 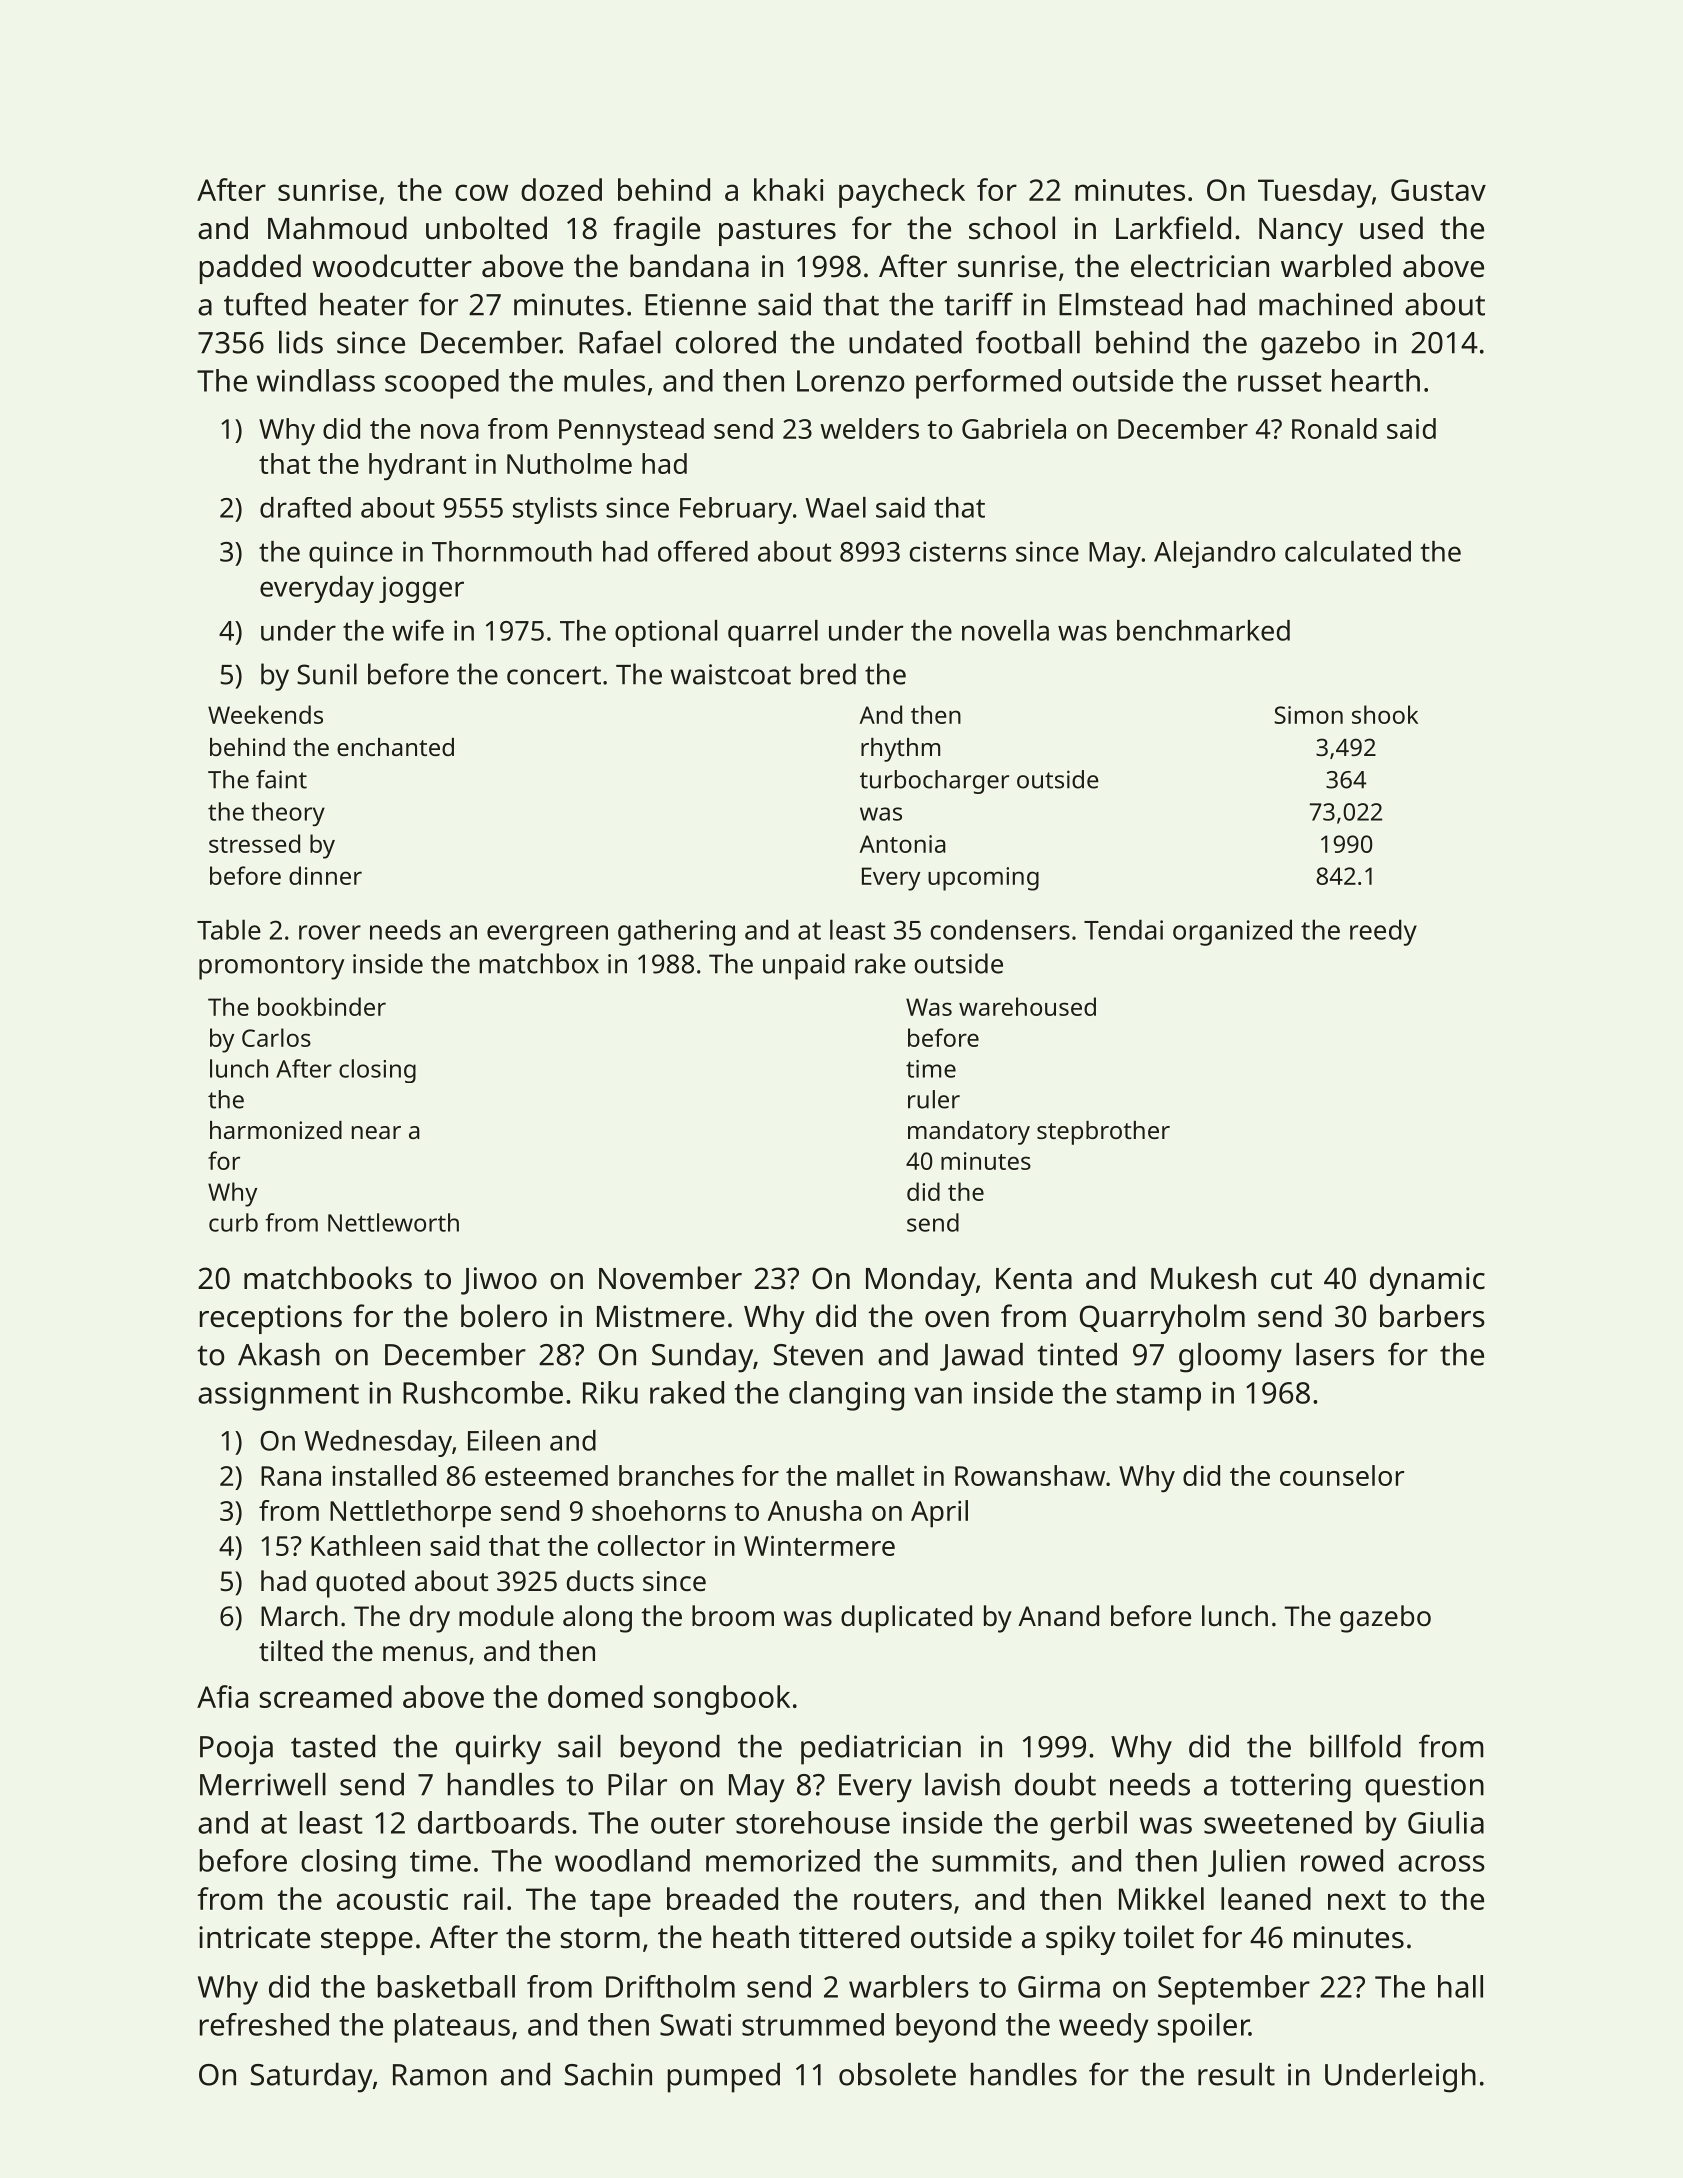 I want to click on pumped, so click(x=724, y=2078).
